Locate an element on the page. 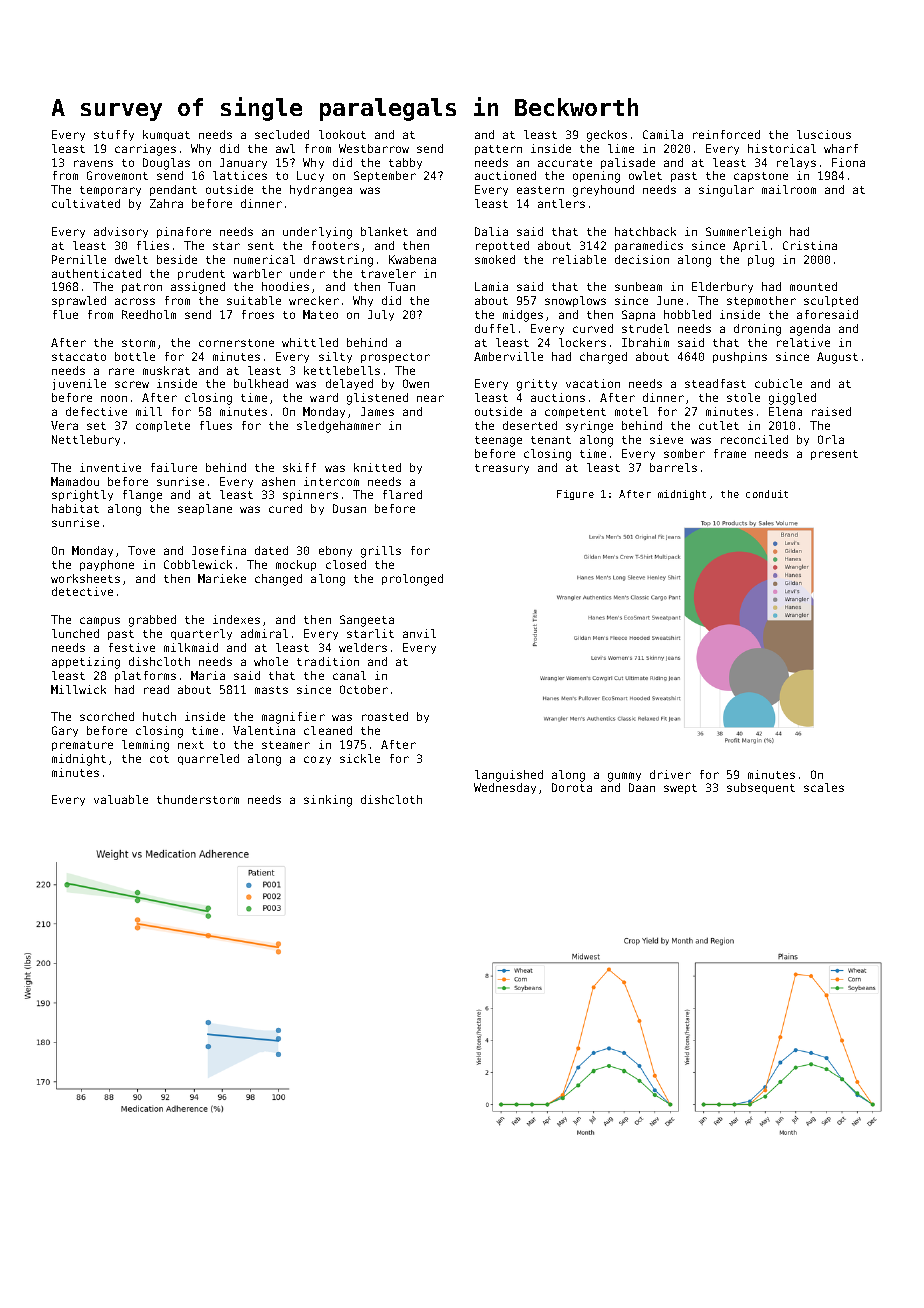  repotted is located at coordinates (502, 246).
